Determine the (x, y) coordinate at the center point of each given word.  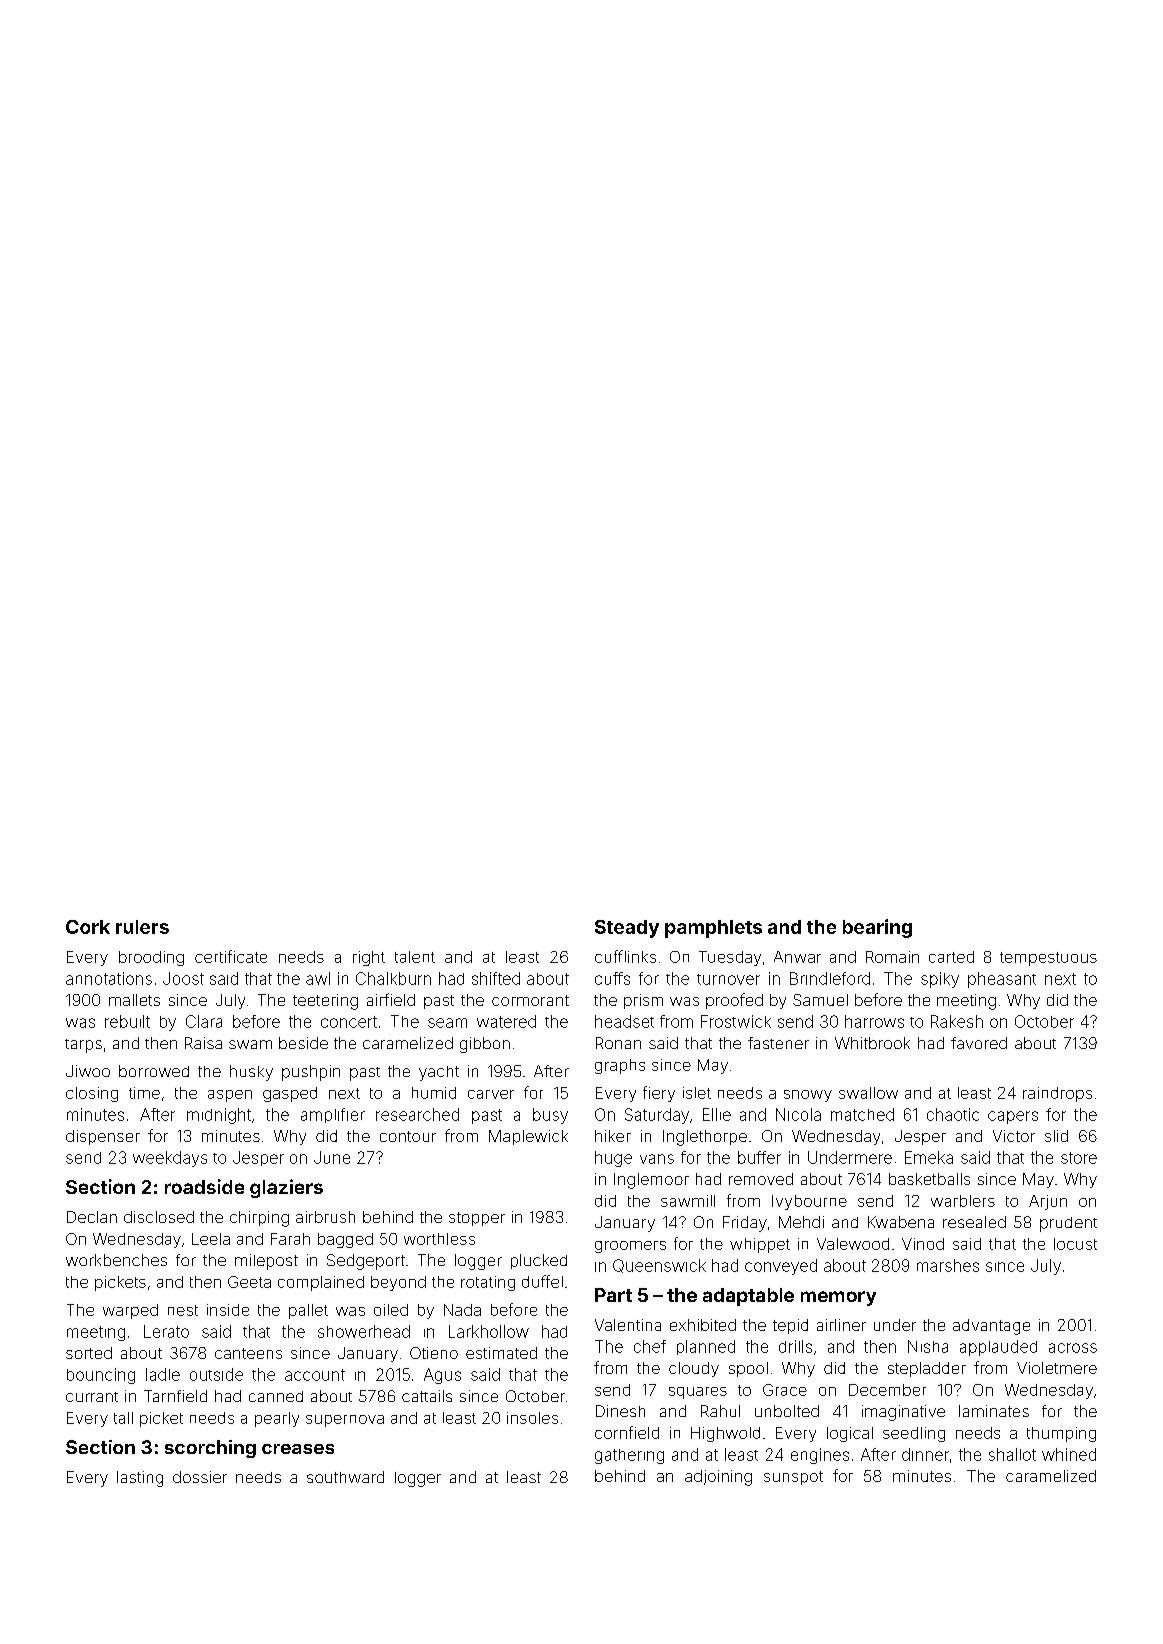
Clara (204, 1021)
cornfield (627, 1432)
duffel (542, 1281)
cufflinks (625, 956)
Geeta (249, 1282)
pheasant (1002, 980)
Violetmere (1057, 1368)
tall (123, 1418)
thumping (1061, 1434)
